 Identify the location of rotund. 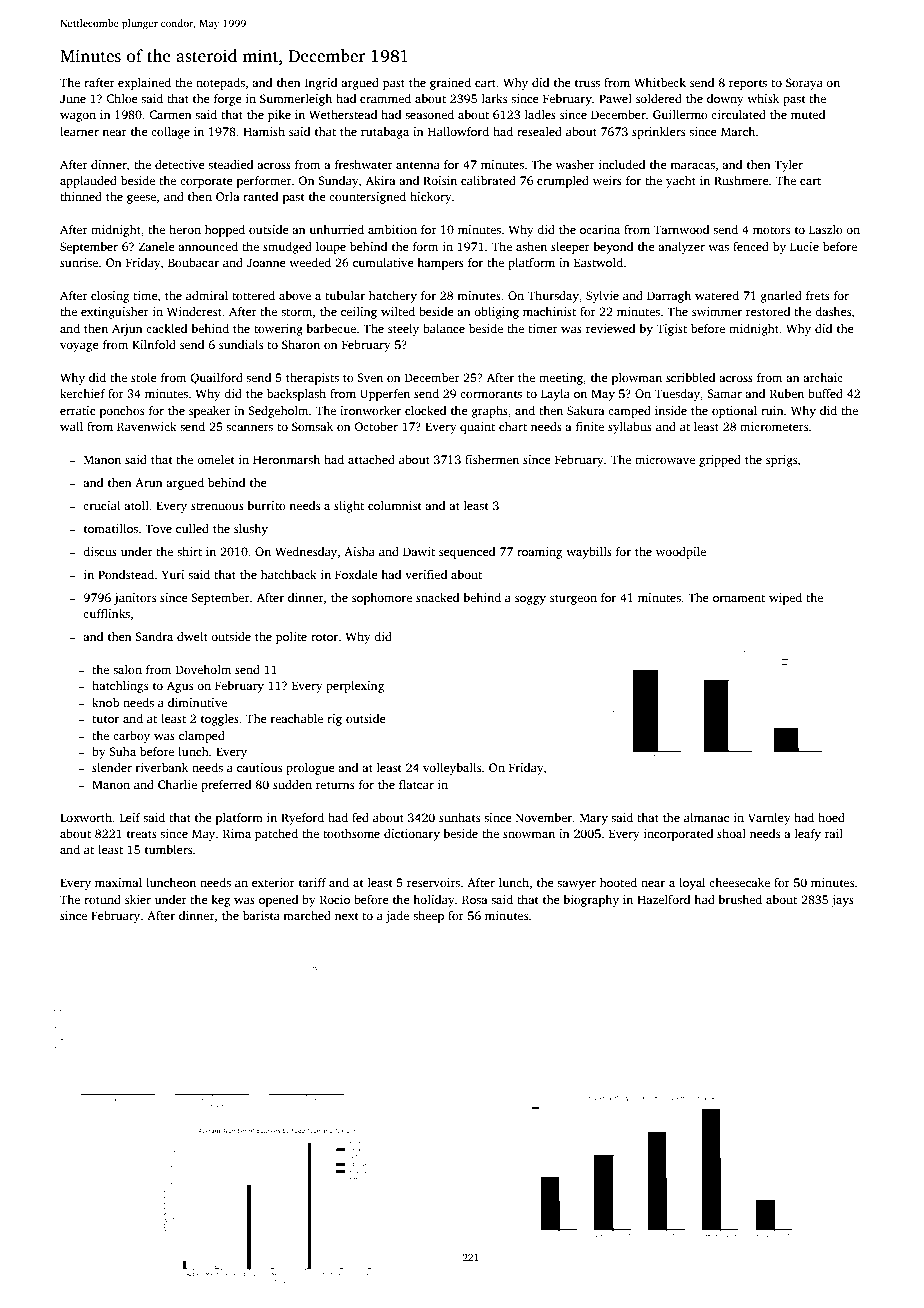
(102, 899).
